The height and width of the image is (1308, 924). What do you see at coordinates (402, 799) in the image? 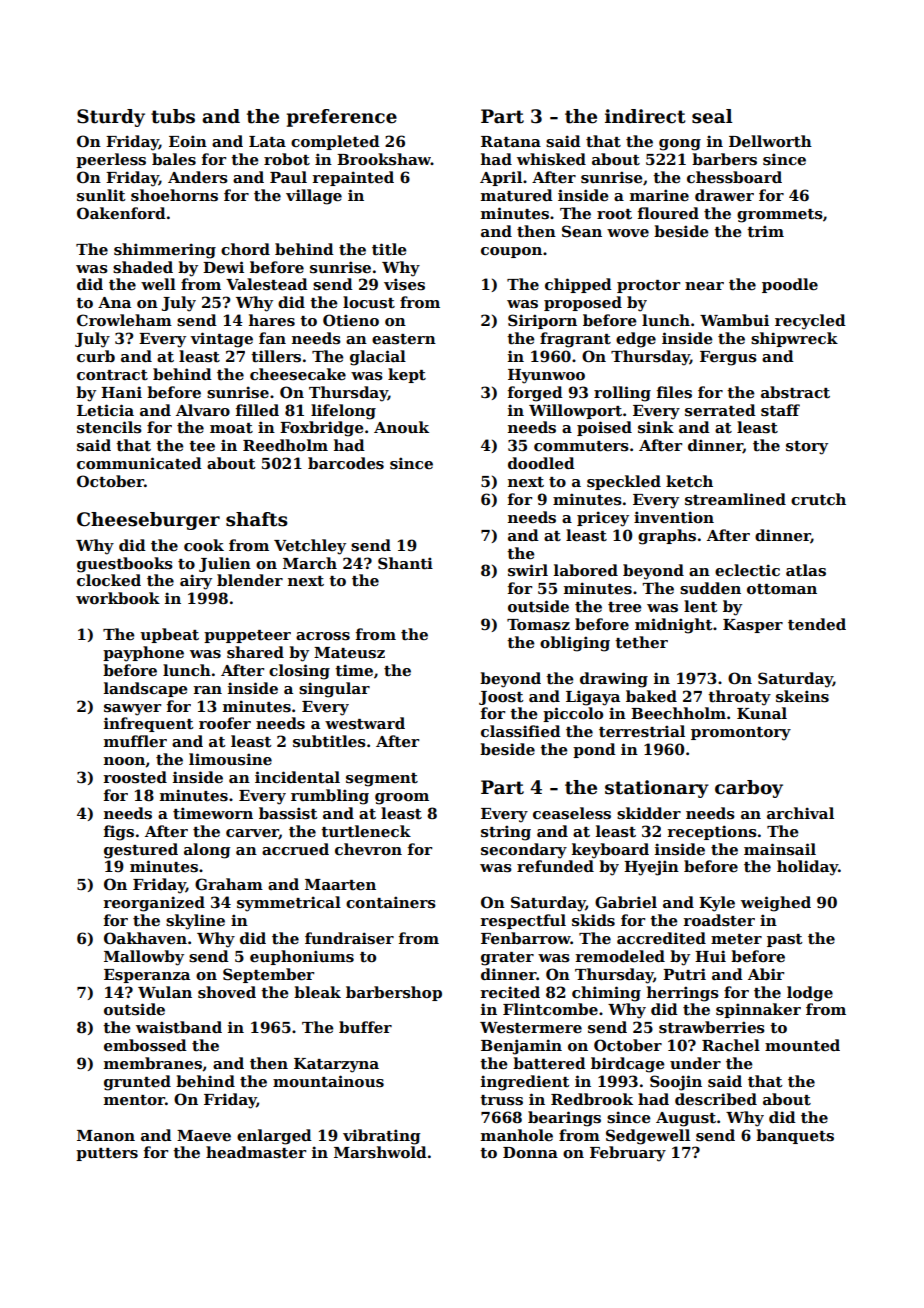
I see `groom` at bounding box center [402, 799].
